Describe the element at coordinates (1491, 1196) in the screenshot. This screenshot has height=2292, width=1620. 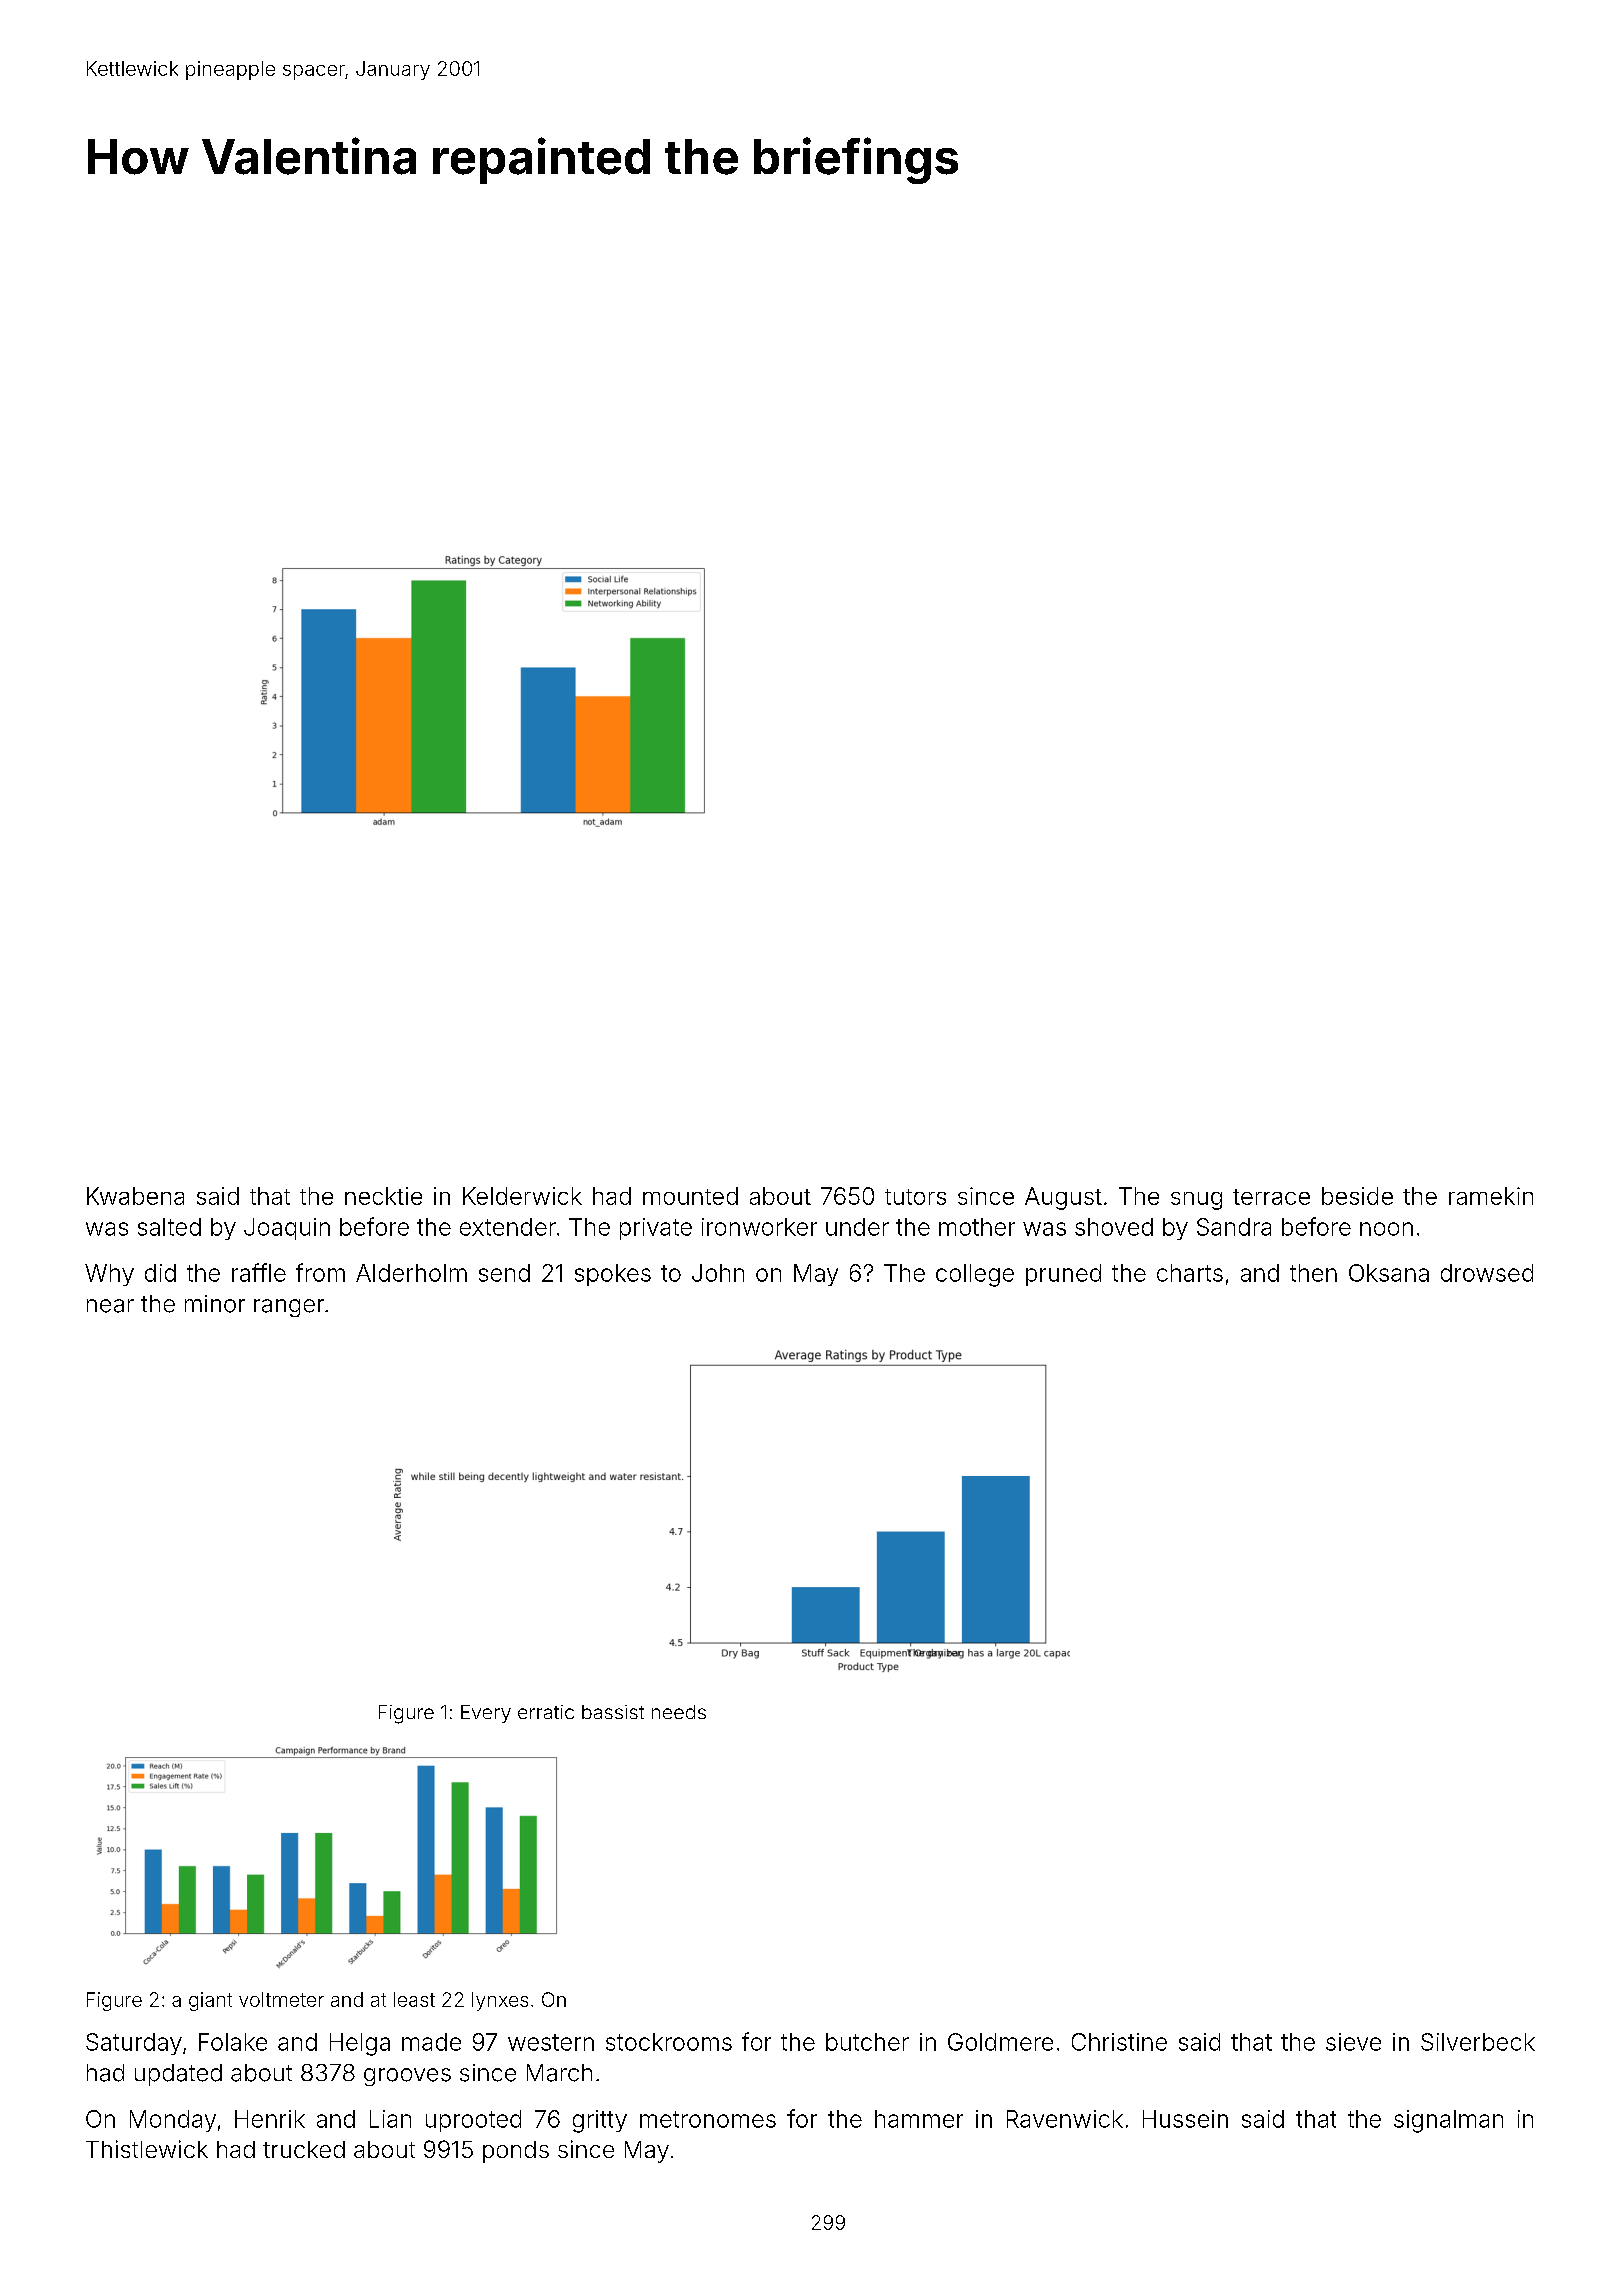
I see `ramekin` at that location.
